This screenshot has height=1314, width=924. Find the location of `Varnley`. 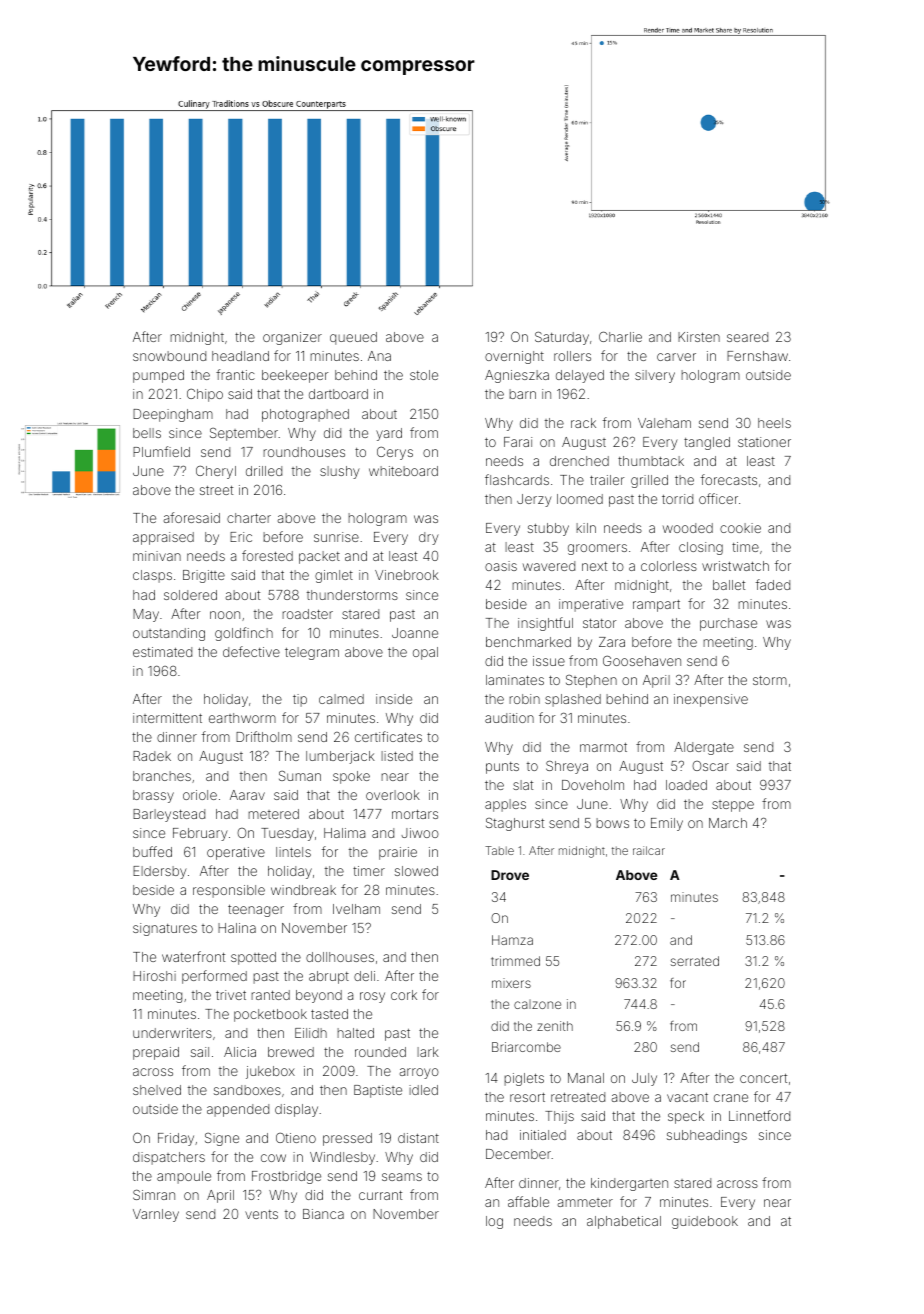

Varnley is located at coordinates (156, 1215).
